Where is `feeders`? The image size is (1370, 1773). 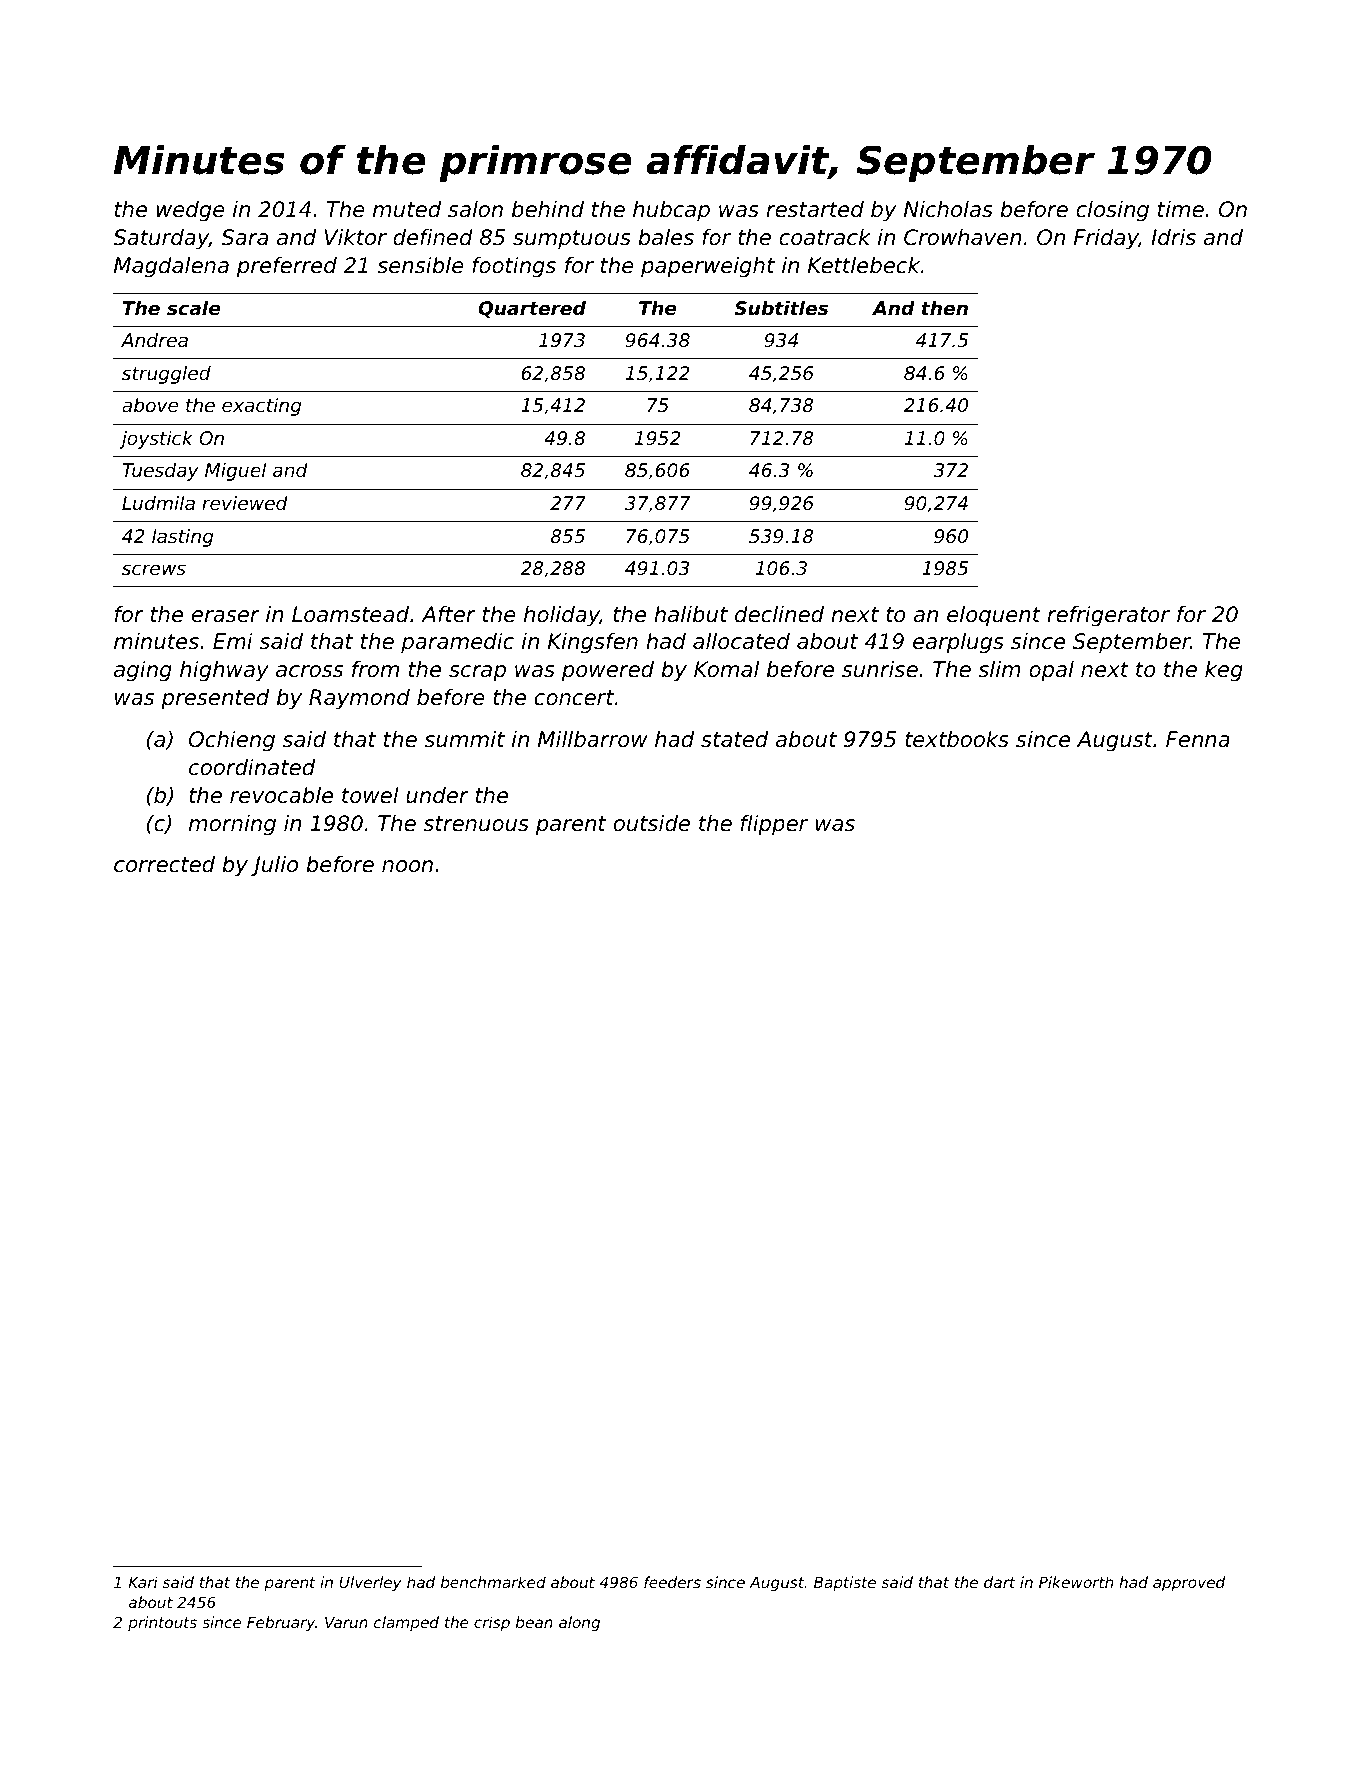
feeders is located at coordinates (672, 1582).
